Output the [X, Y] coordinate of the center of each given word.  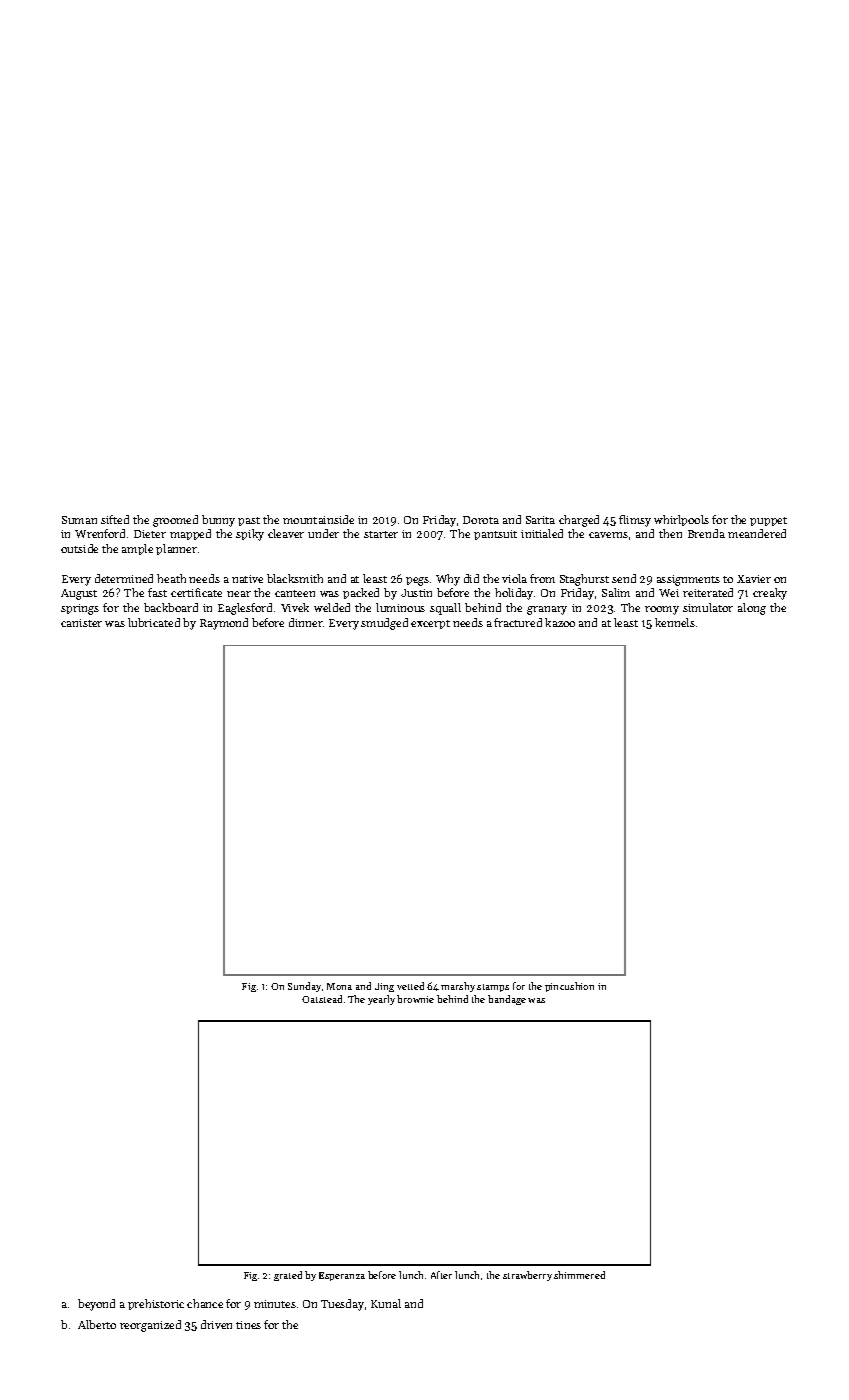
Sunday [304, 987]
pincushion [569, 987]
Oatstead [322, 999]
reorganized [150, 1326]
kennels [675, 622]
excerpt [430, 624]
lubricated [154, 622]
